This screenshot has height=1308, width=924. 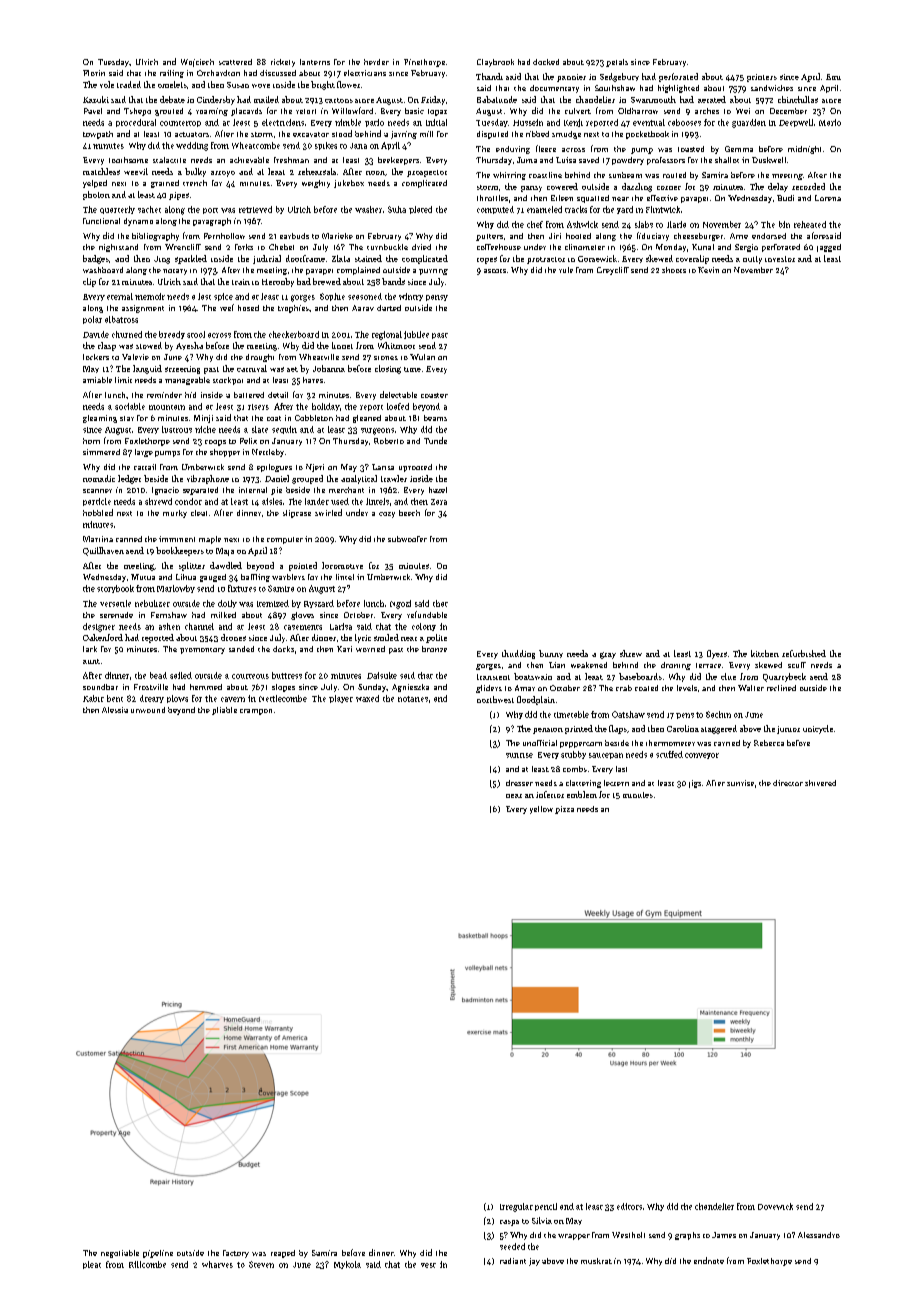 I want to click on reaped, so click(x=283, y=1254).
